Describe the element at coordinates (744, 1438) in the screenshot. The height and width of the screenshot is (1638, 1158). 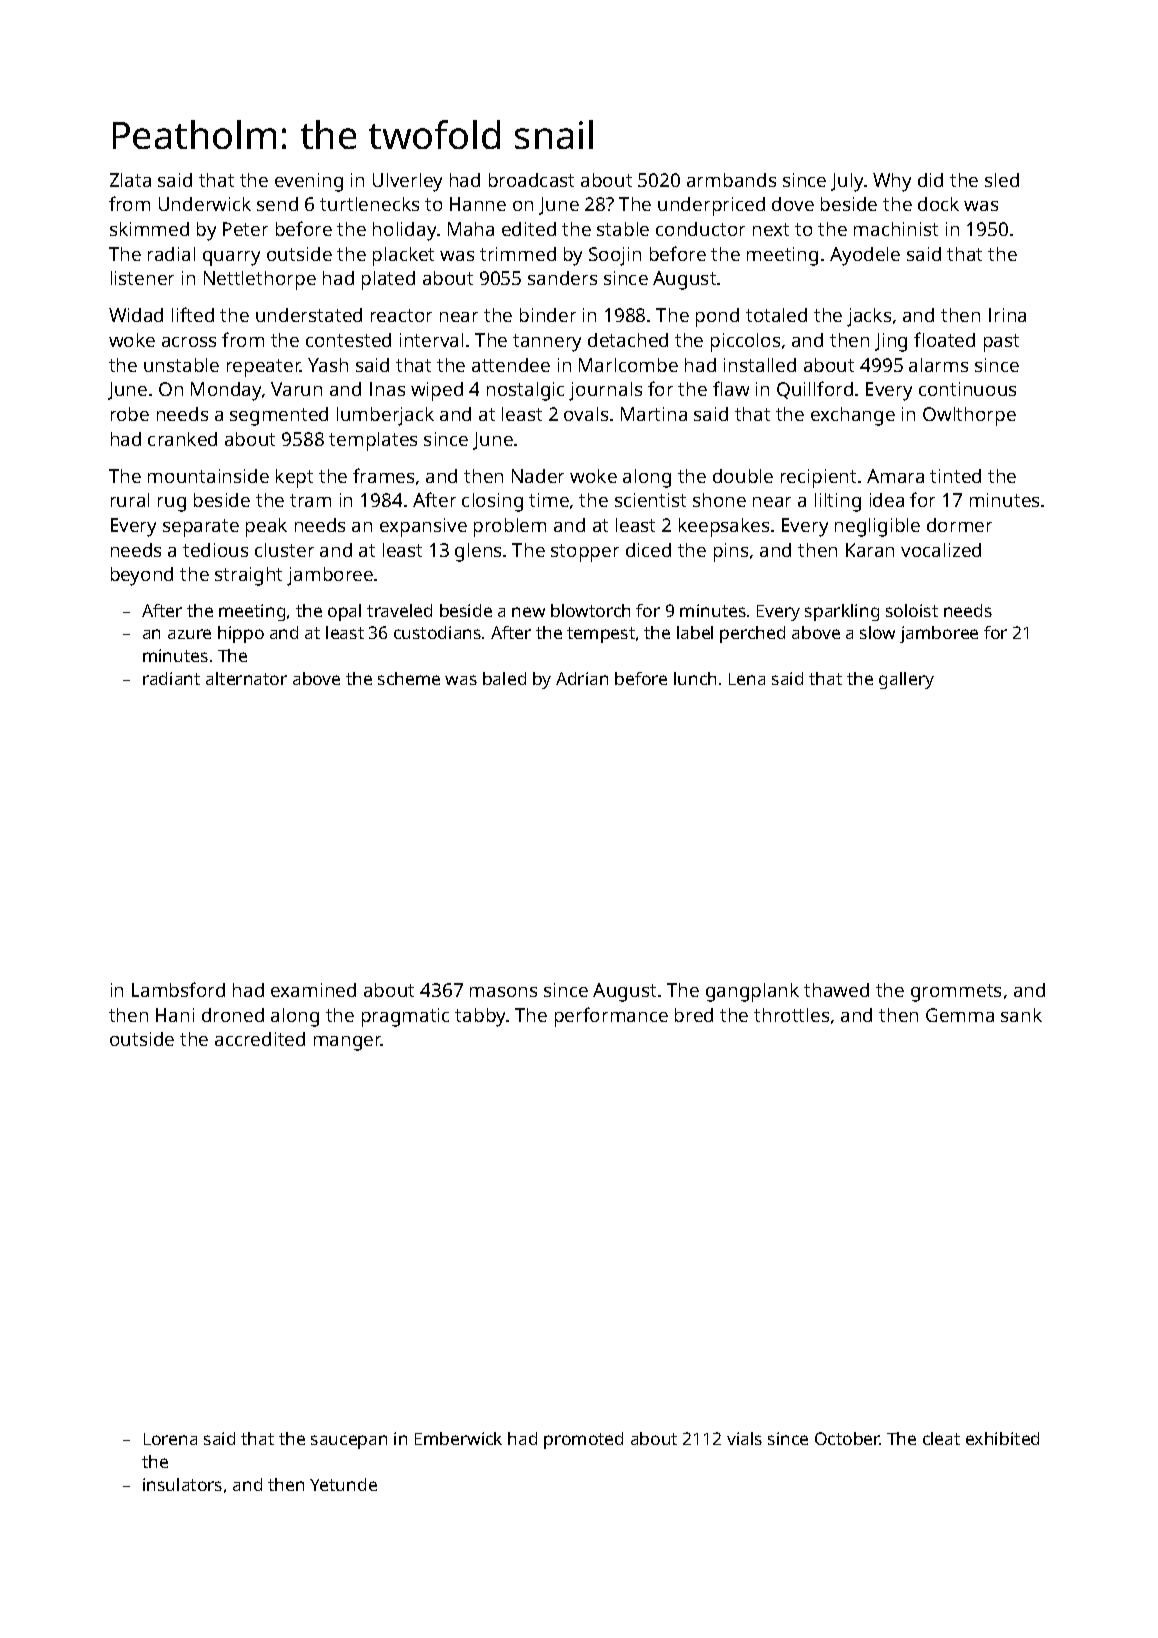
I see `vials` at that location.
